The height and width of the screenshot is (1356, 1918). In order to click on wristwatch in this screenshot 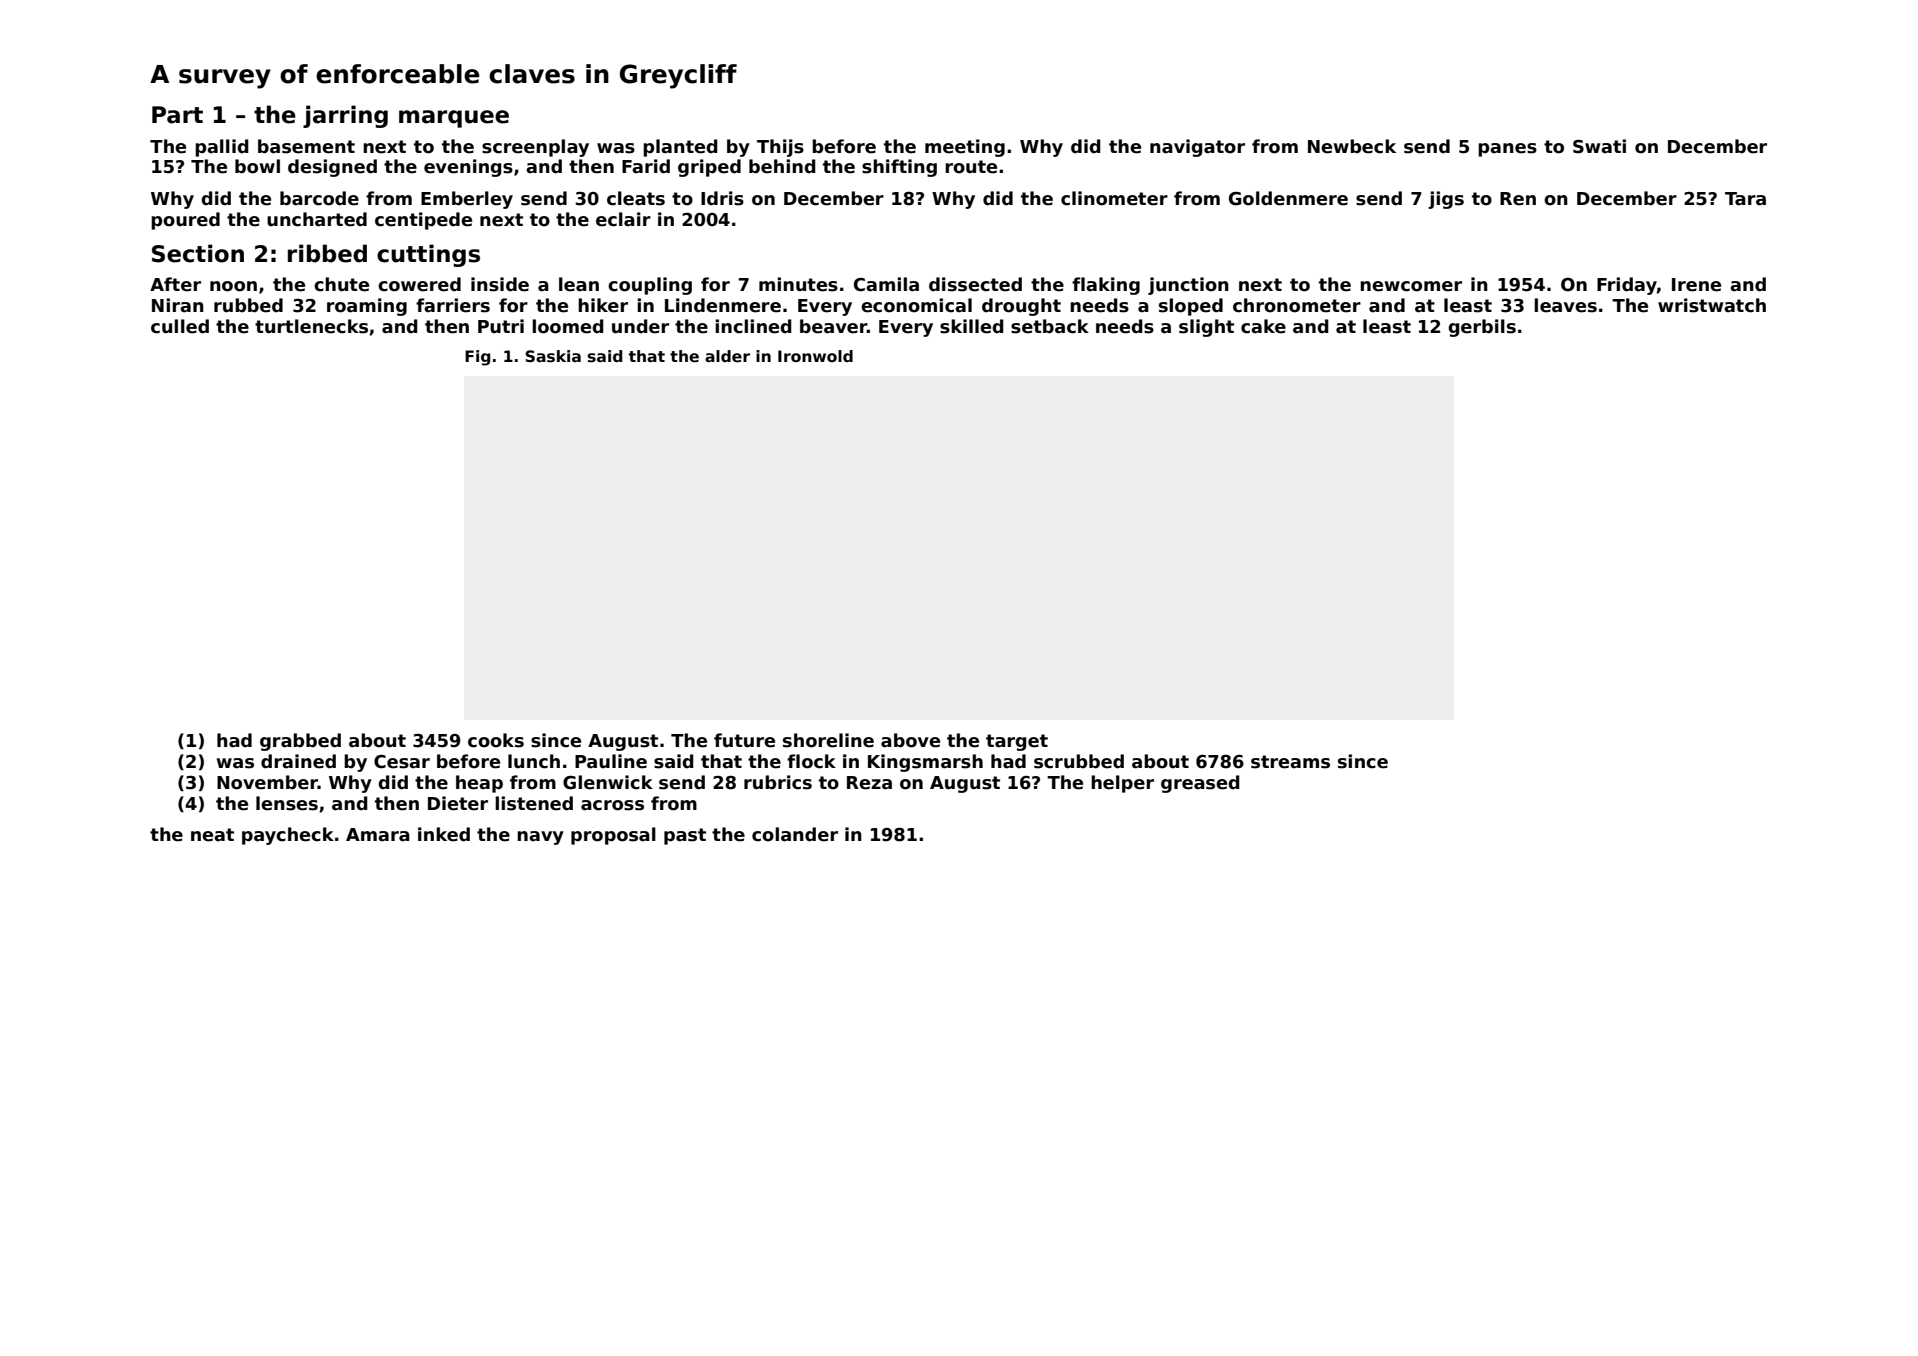, I will do `click(1712, 305)`.
